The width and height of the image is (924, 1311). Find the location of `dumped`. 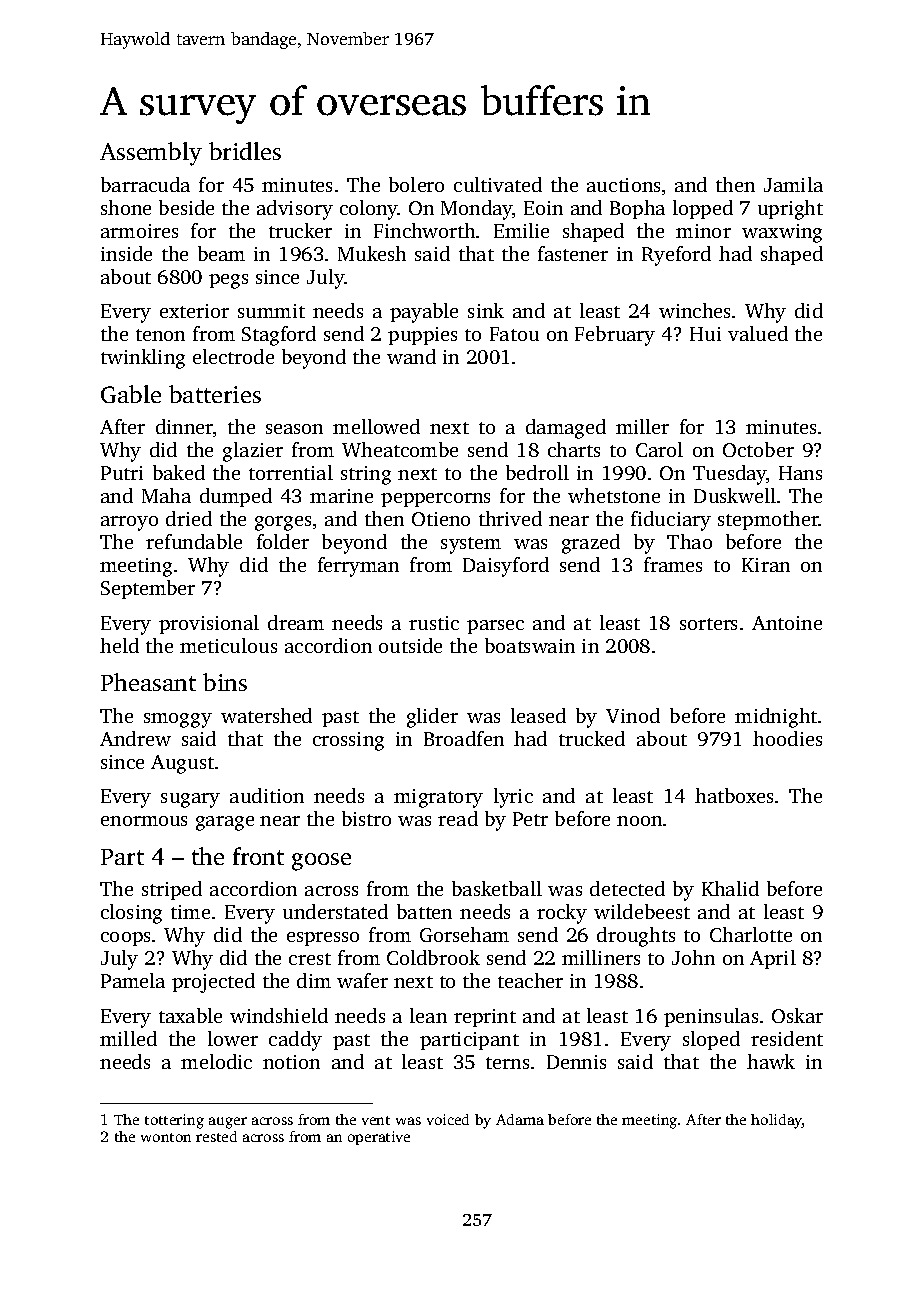

dumped is located at coordinates (236, 497).
